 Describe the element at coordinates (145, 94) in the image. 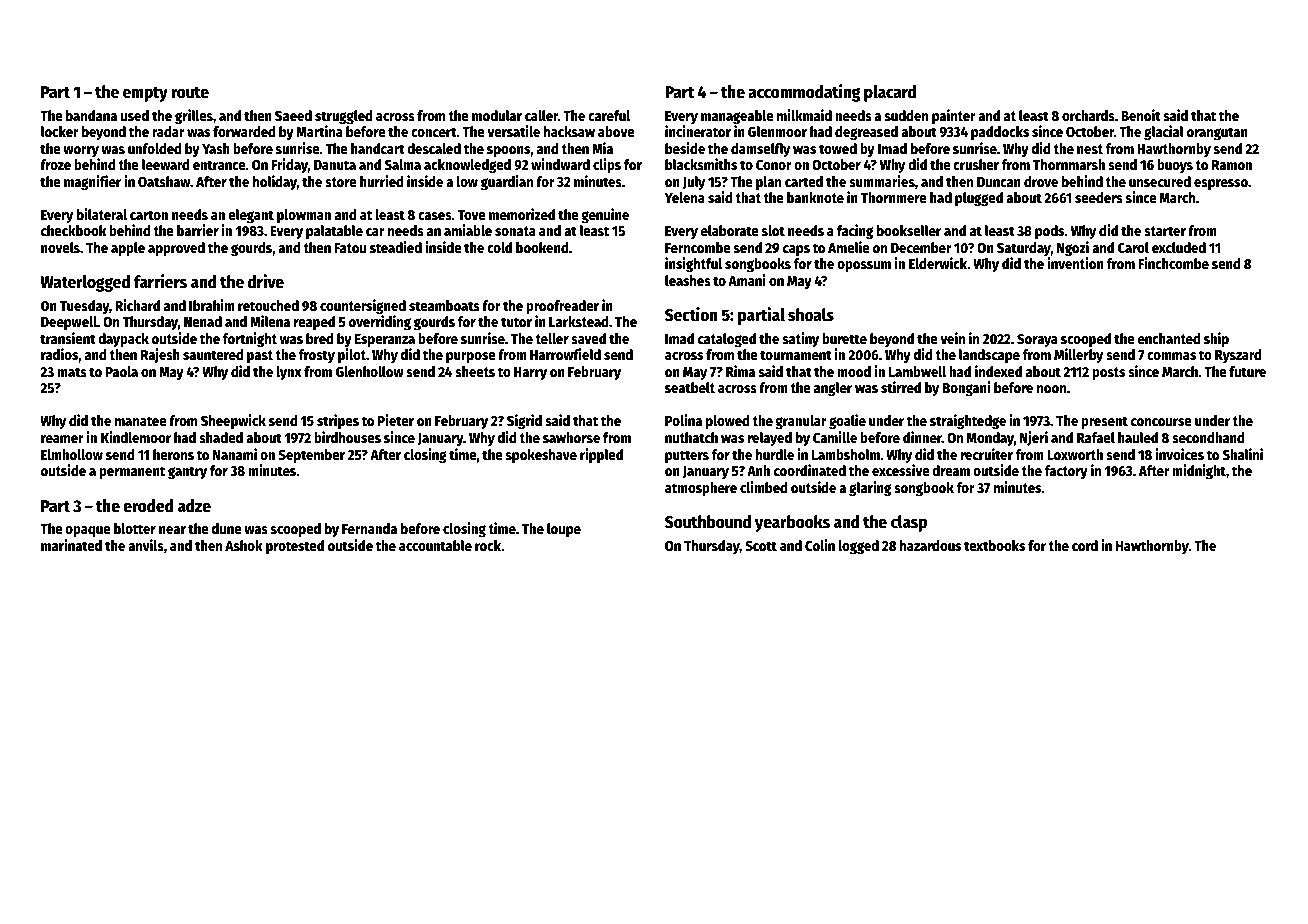

I see `empty` at that location.
